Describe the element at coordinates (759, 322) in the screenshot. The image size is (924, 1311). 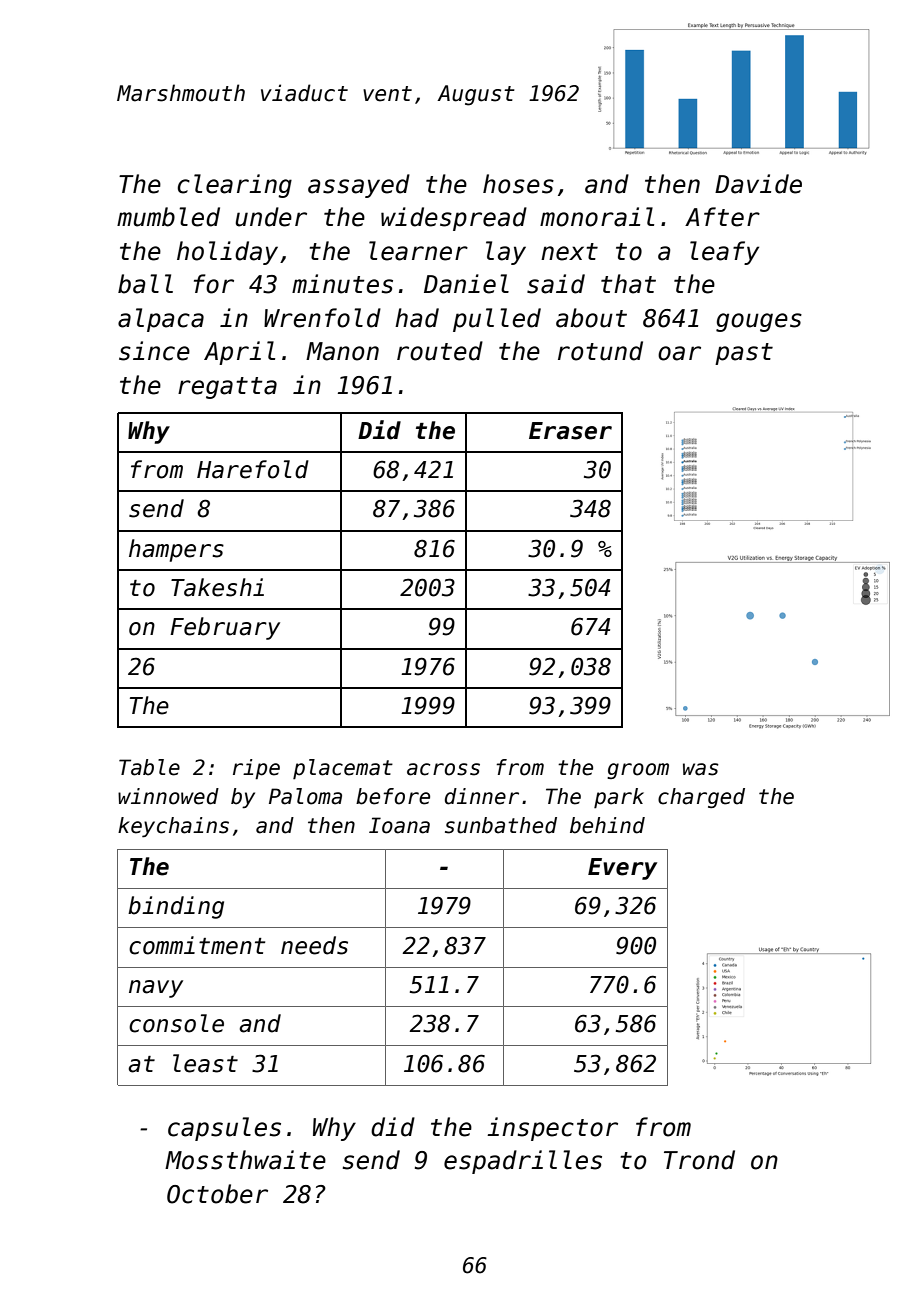
I see `gouges` at that location.
